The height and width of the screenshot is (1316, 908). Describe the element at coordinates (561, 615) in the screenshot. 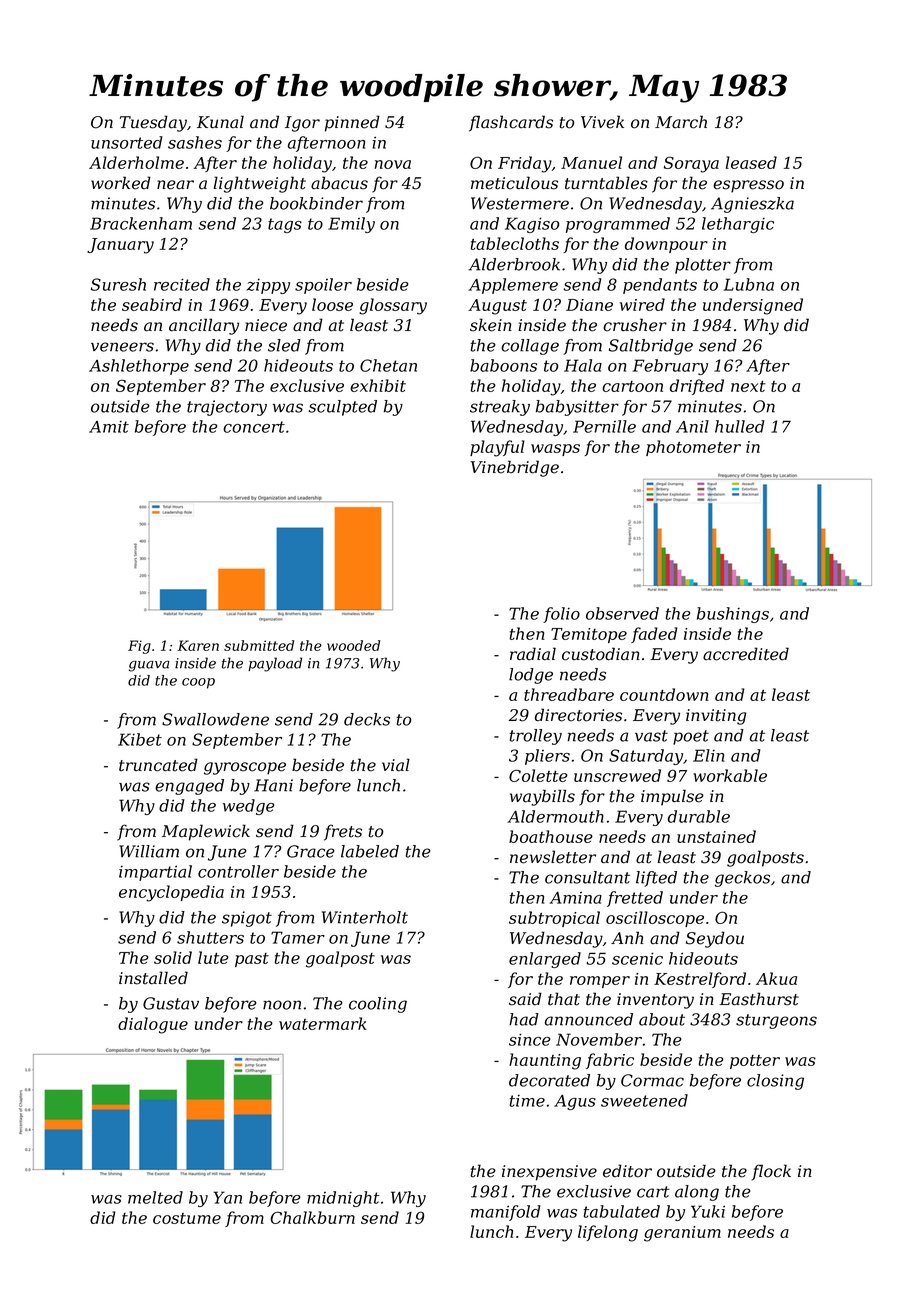

I see `folio` at that location.
